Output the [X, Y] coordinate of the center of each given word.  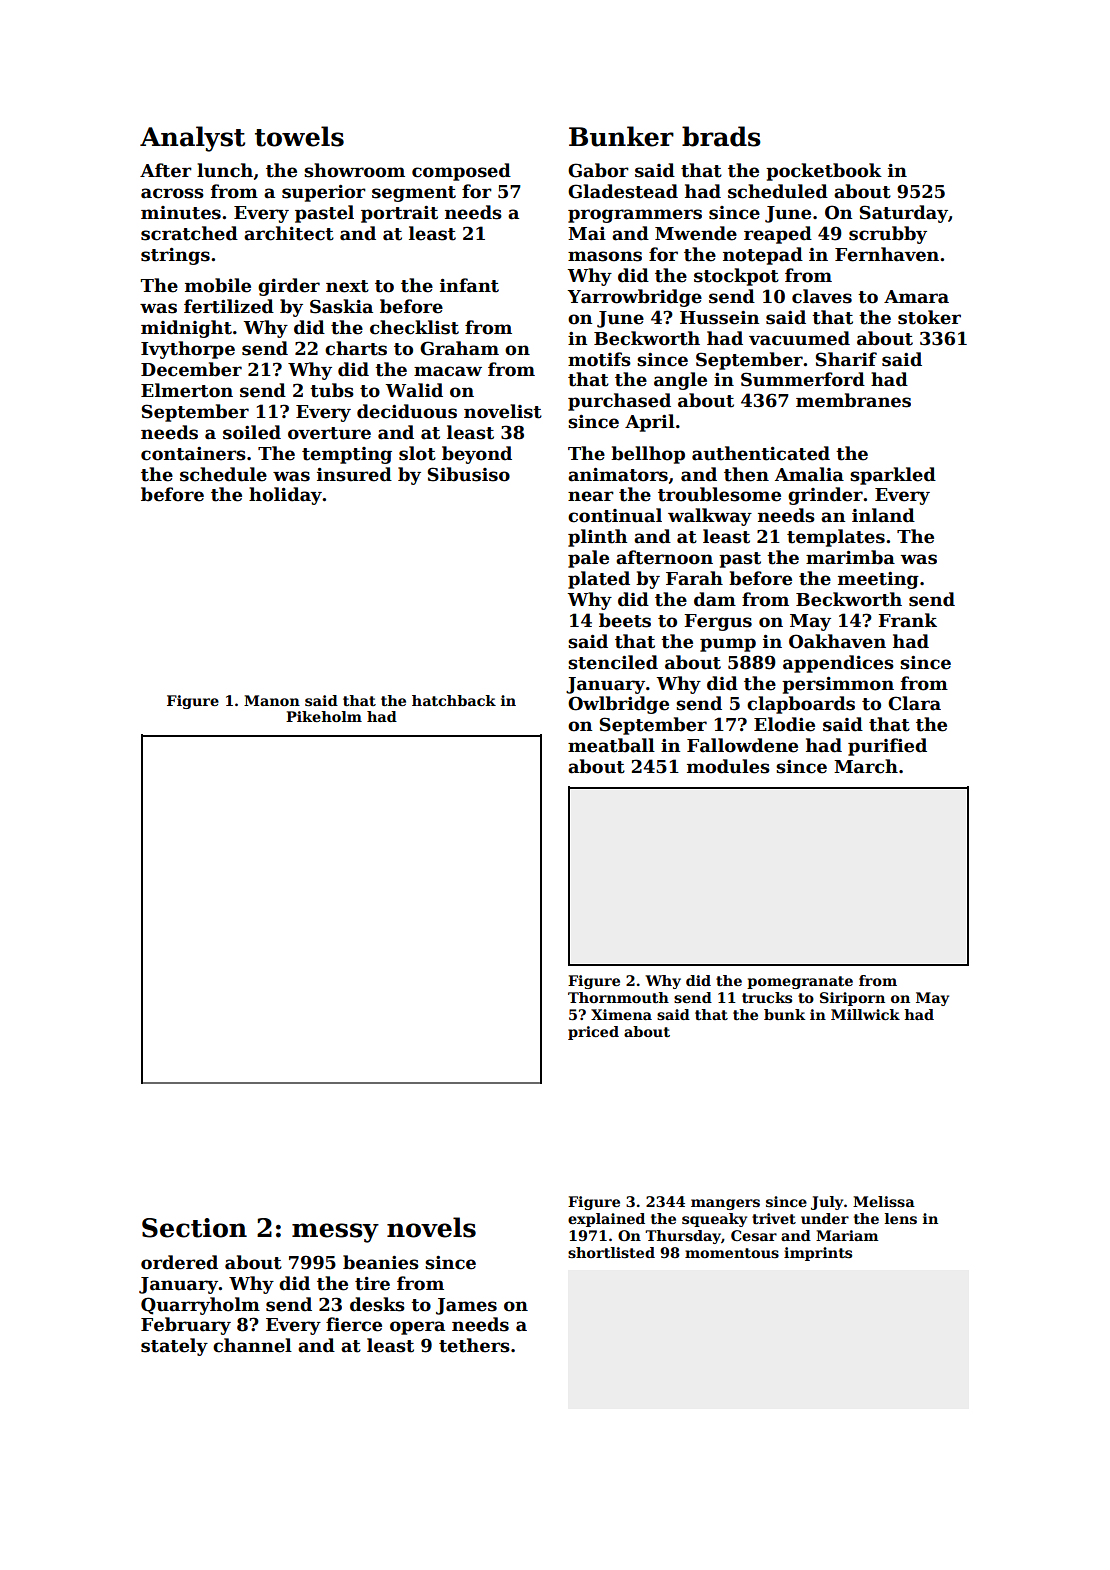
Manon [272, 700]
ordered [179, 1262]
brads [721, 136]
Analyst [192, 139]
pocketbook [824, 172]
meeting [878, 580]
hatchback [454, 700]
